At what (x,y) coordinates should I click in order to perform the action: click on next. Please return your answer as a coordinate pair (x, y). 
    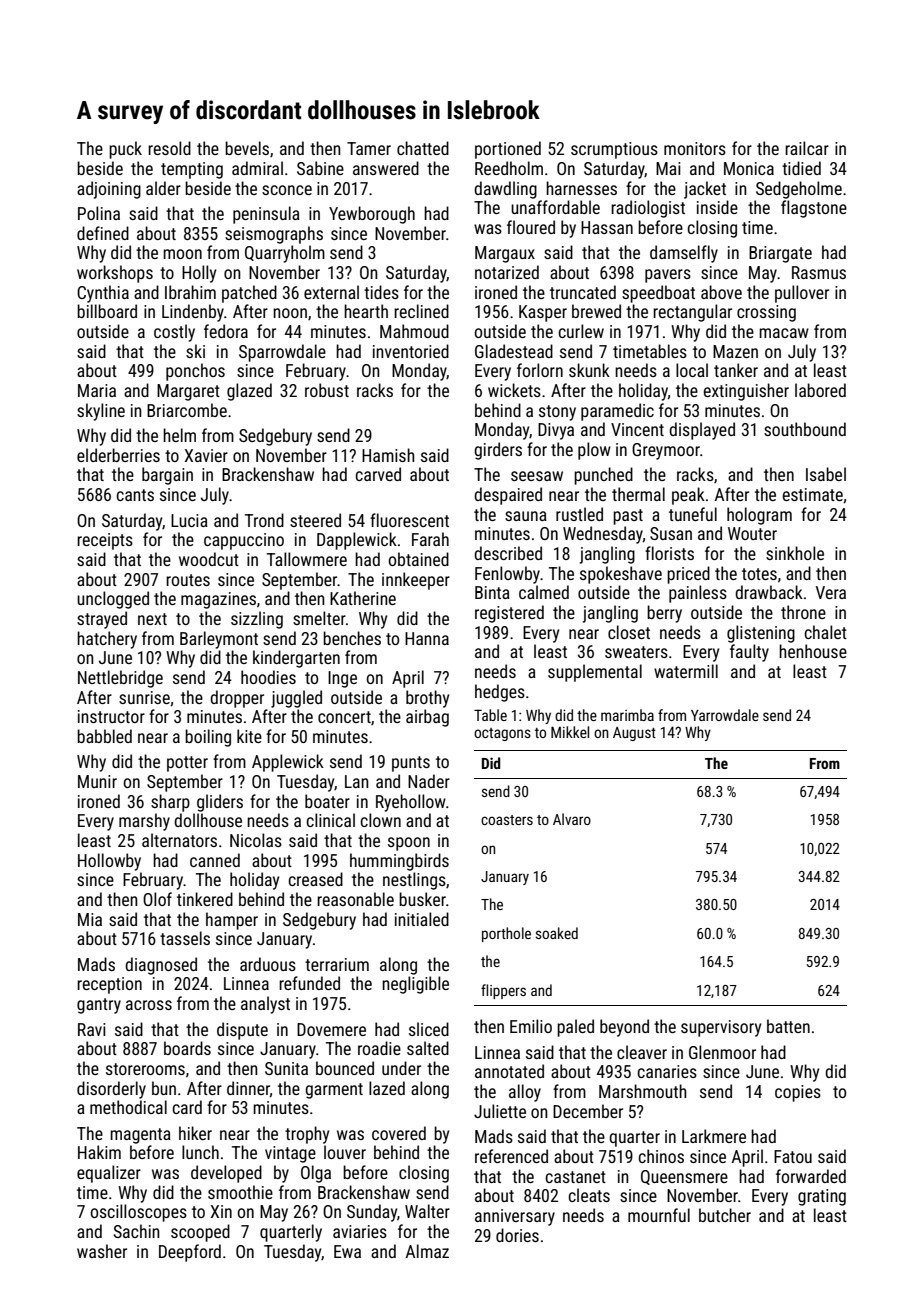
    Looking at the image, I should click on (152, 619).
